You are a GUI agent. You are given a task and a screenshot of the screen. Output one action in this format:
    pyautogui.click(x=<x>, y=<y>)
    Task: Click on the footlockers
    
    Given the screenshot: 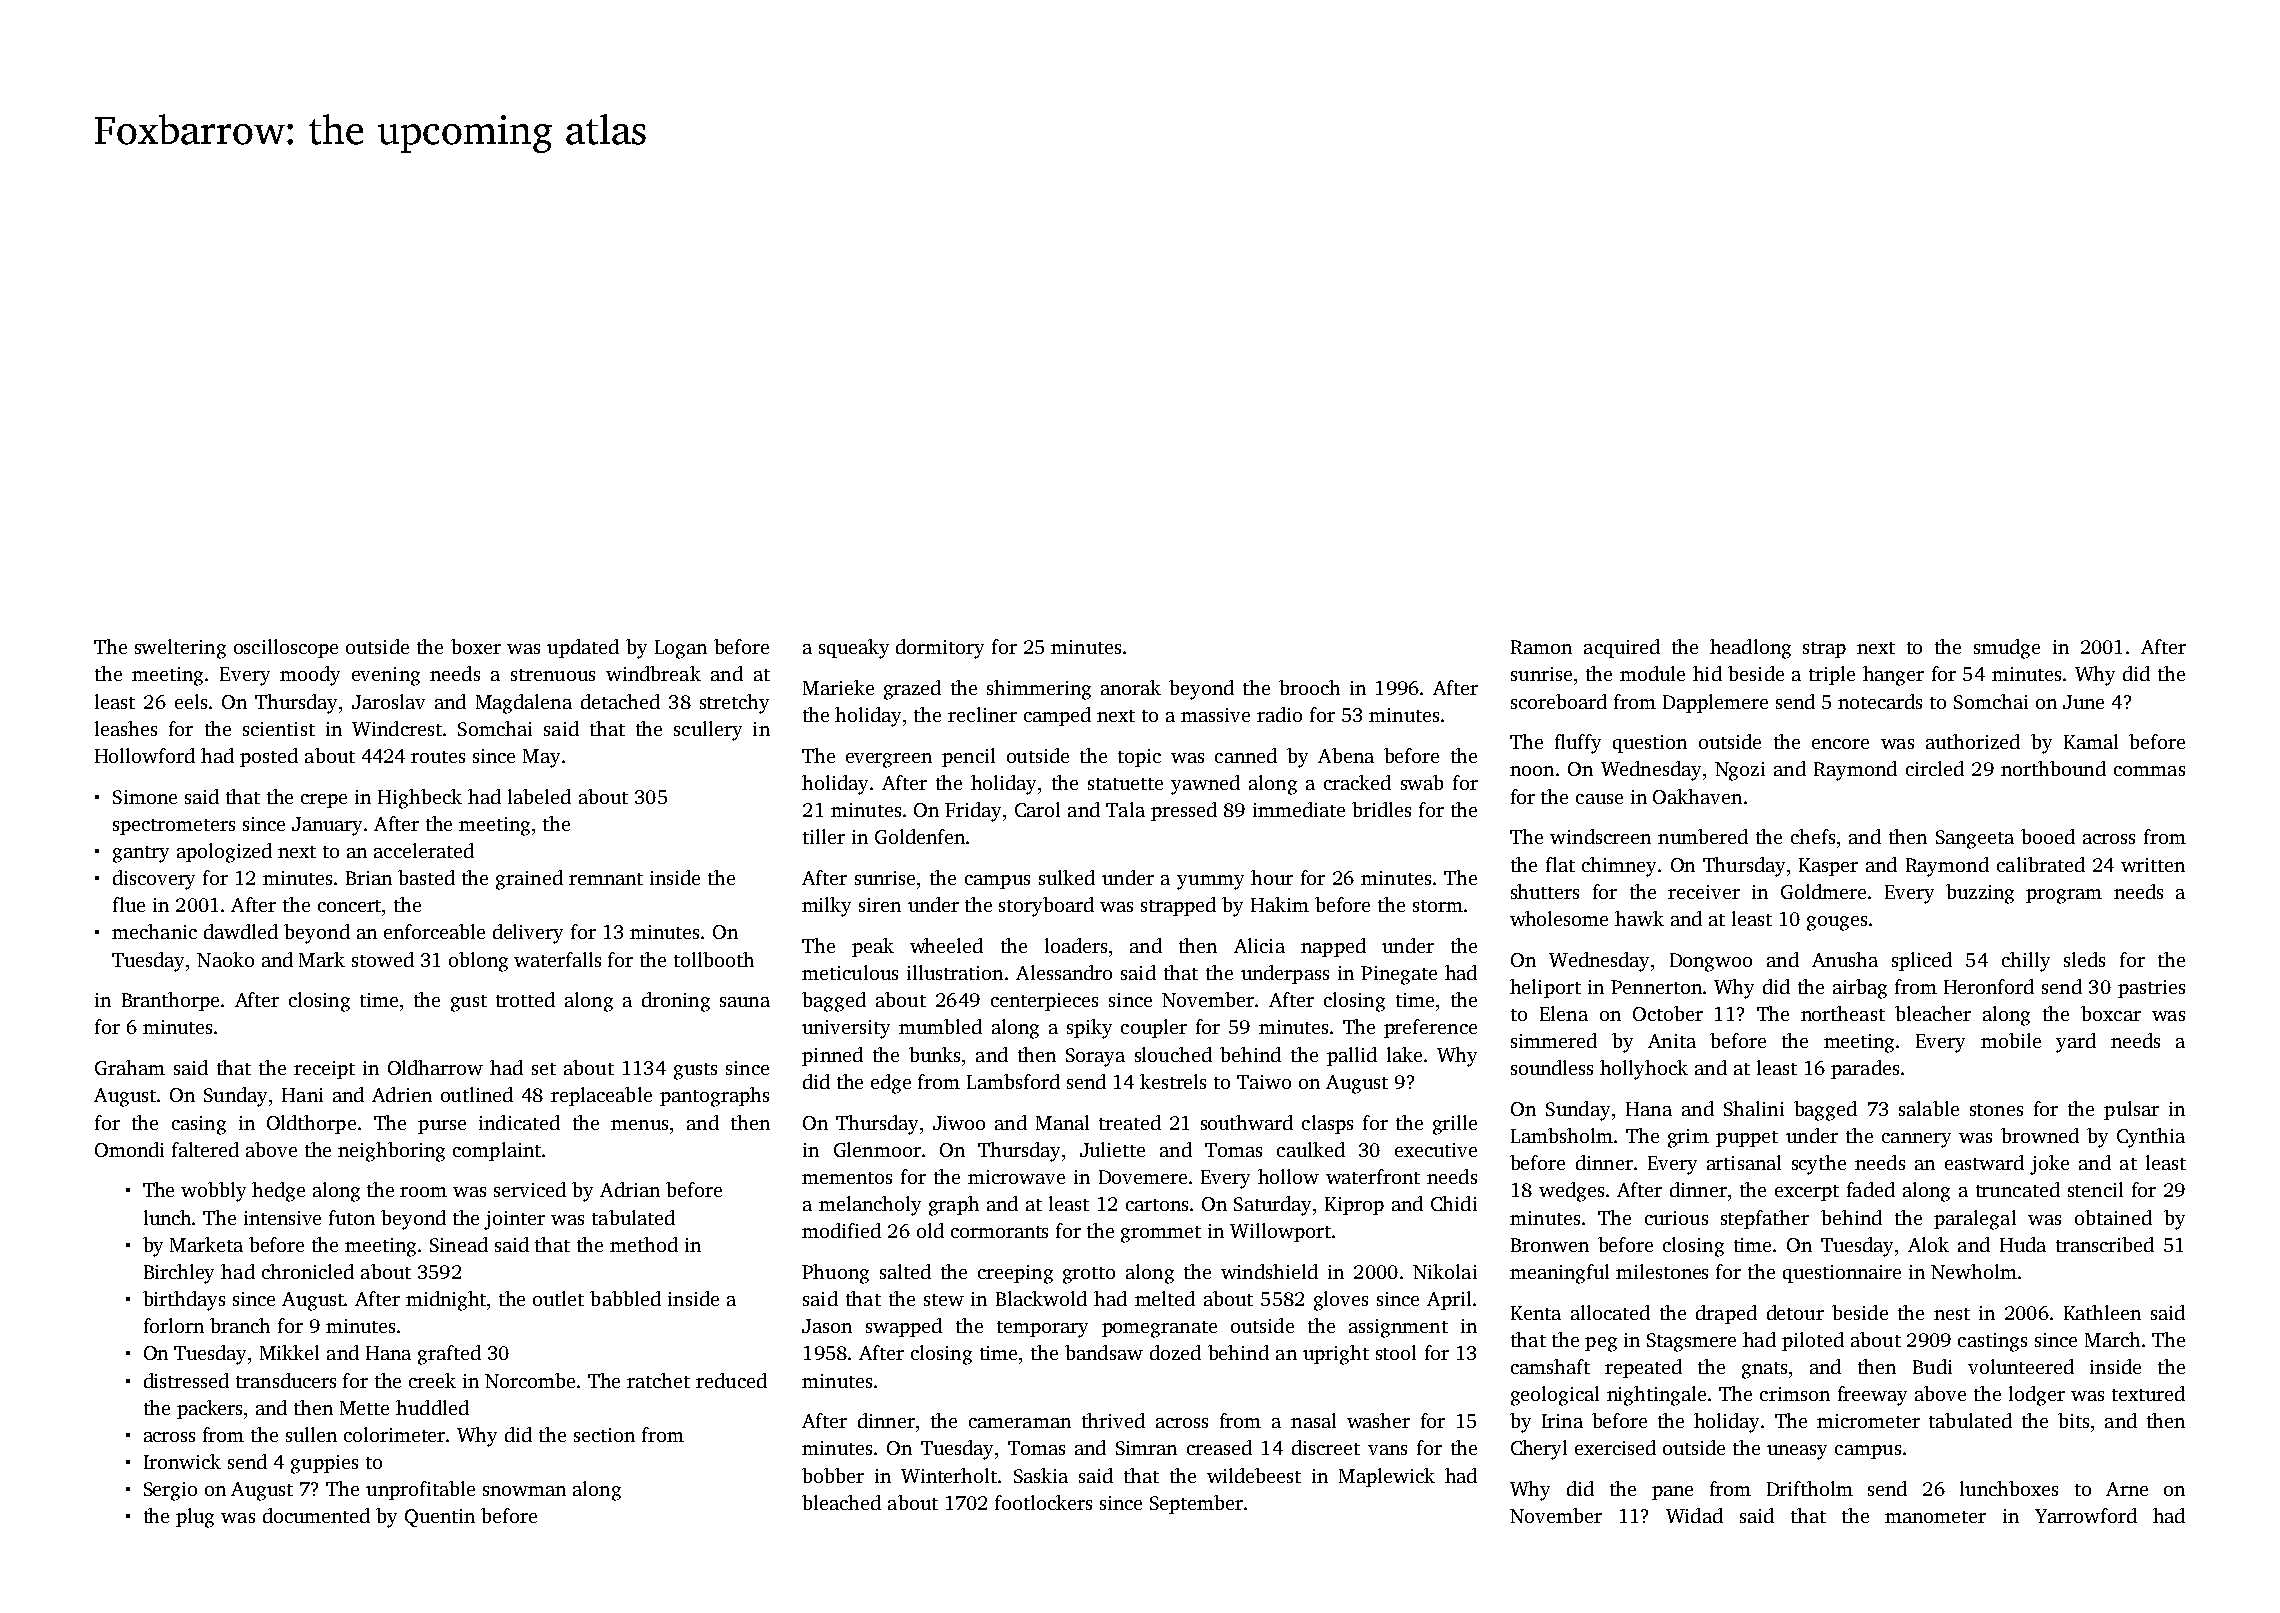 What is the action you would take?
    pyautogui.click(x=1043, y=1502)
